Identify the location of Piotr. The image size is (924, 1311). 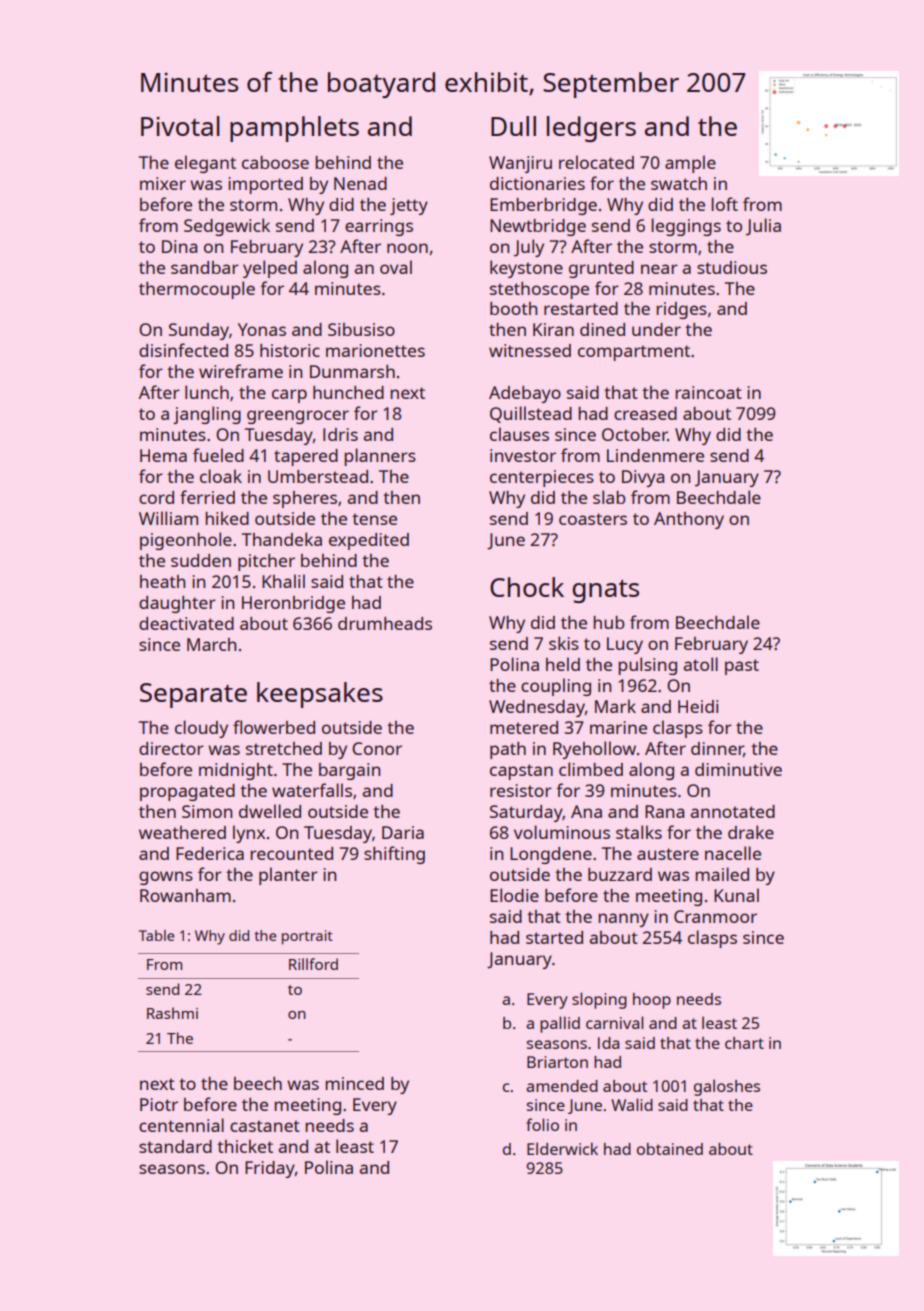
(159, 1104).
